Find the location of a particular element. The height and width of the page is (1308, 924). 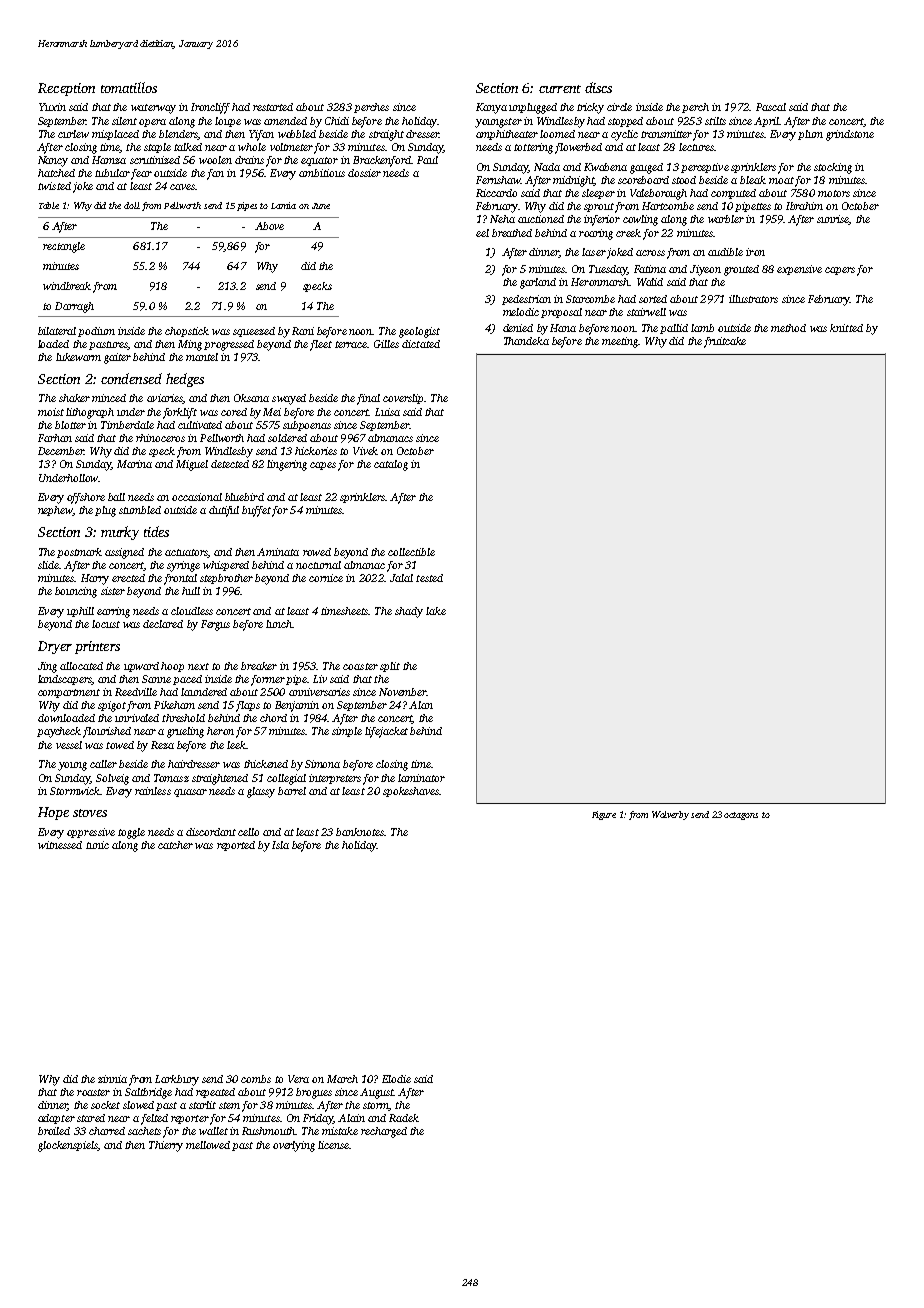

Paul is located at coordinates (427, 160).
